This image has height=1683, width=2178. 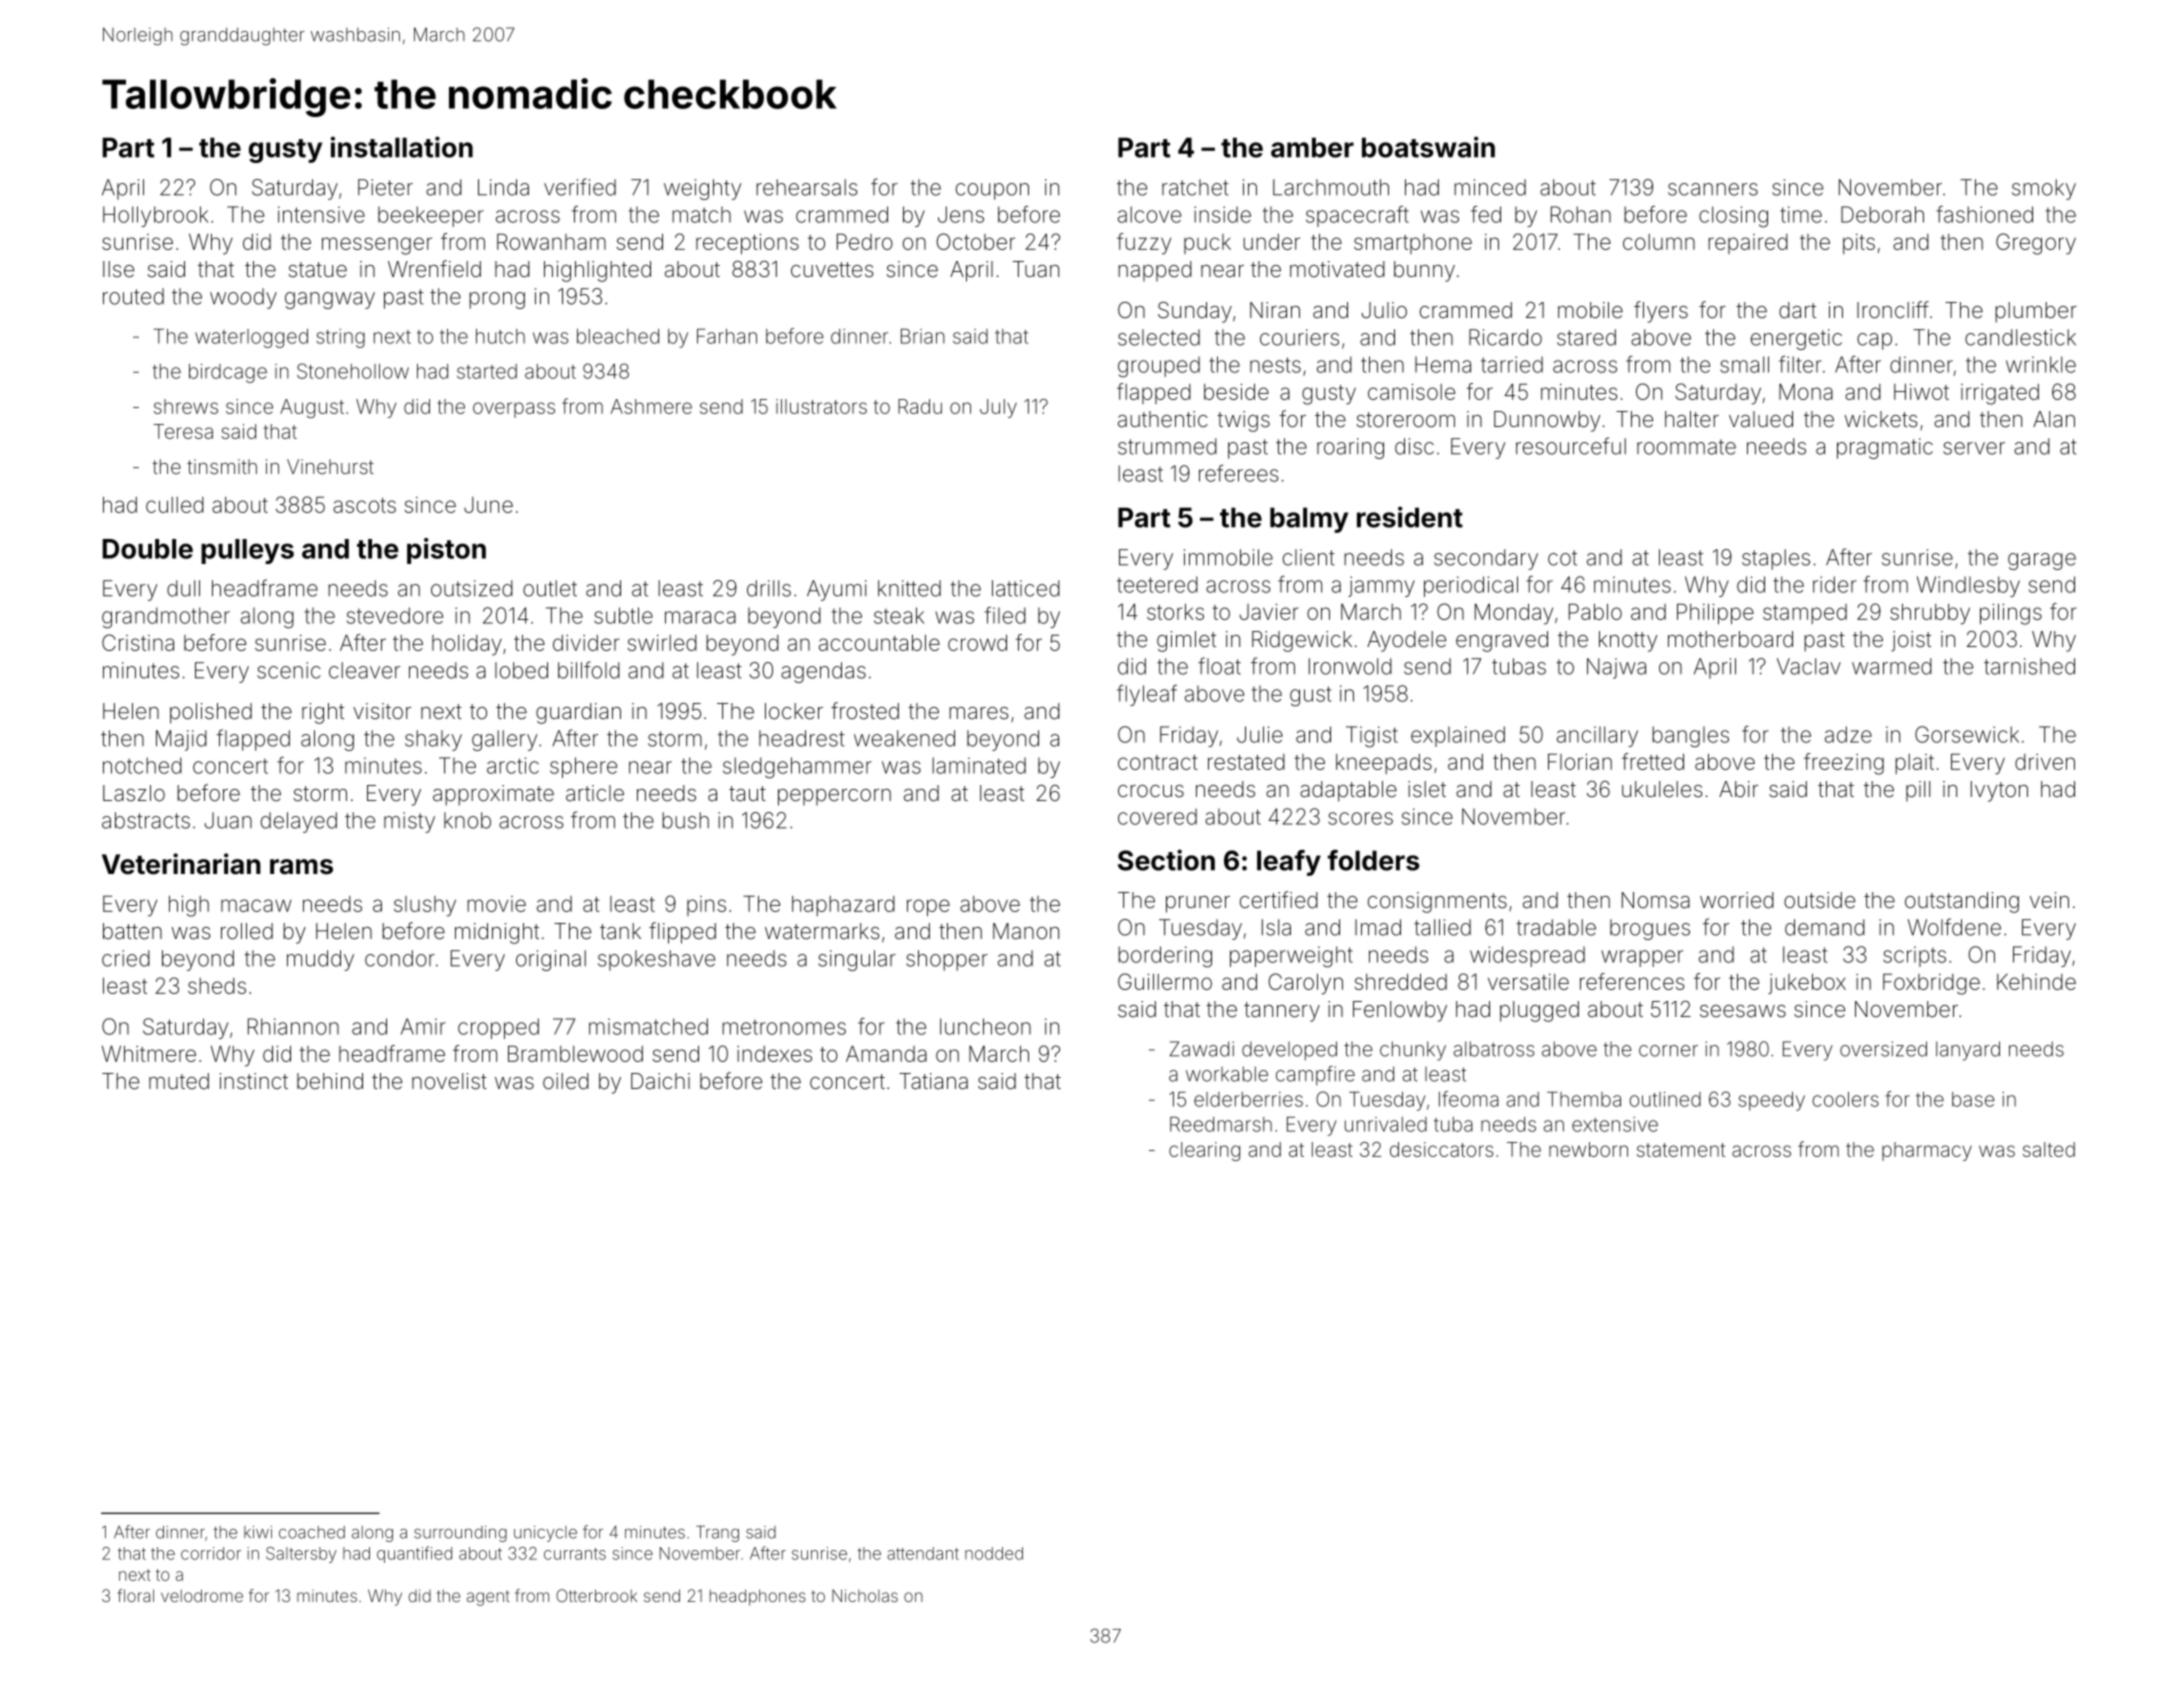 What do you see at coordinates (1632, 981) in the image?
I see `references` at bounding box center [1632, 981].
